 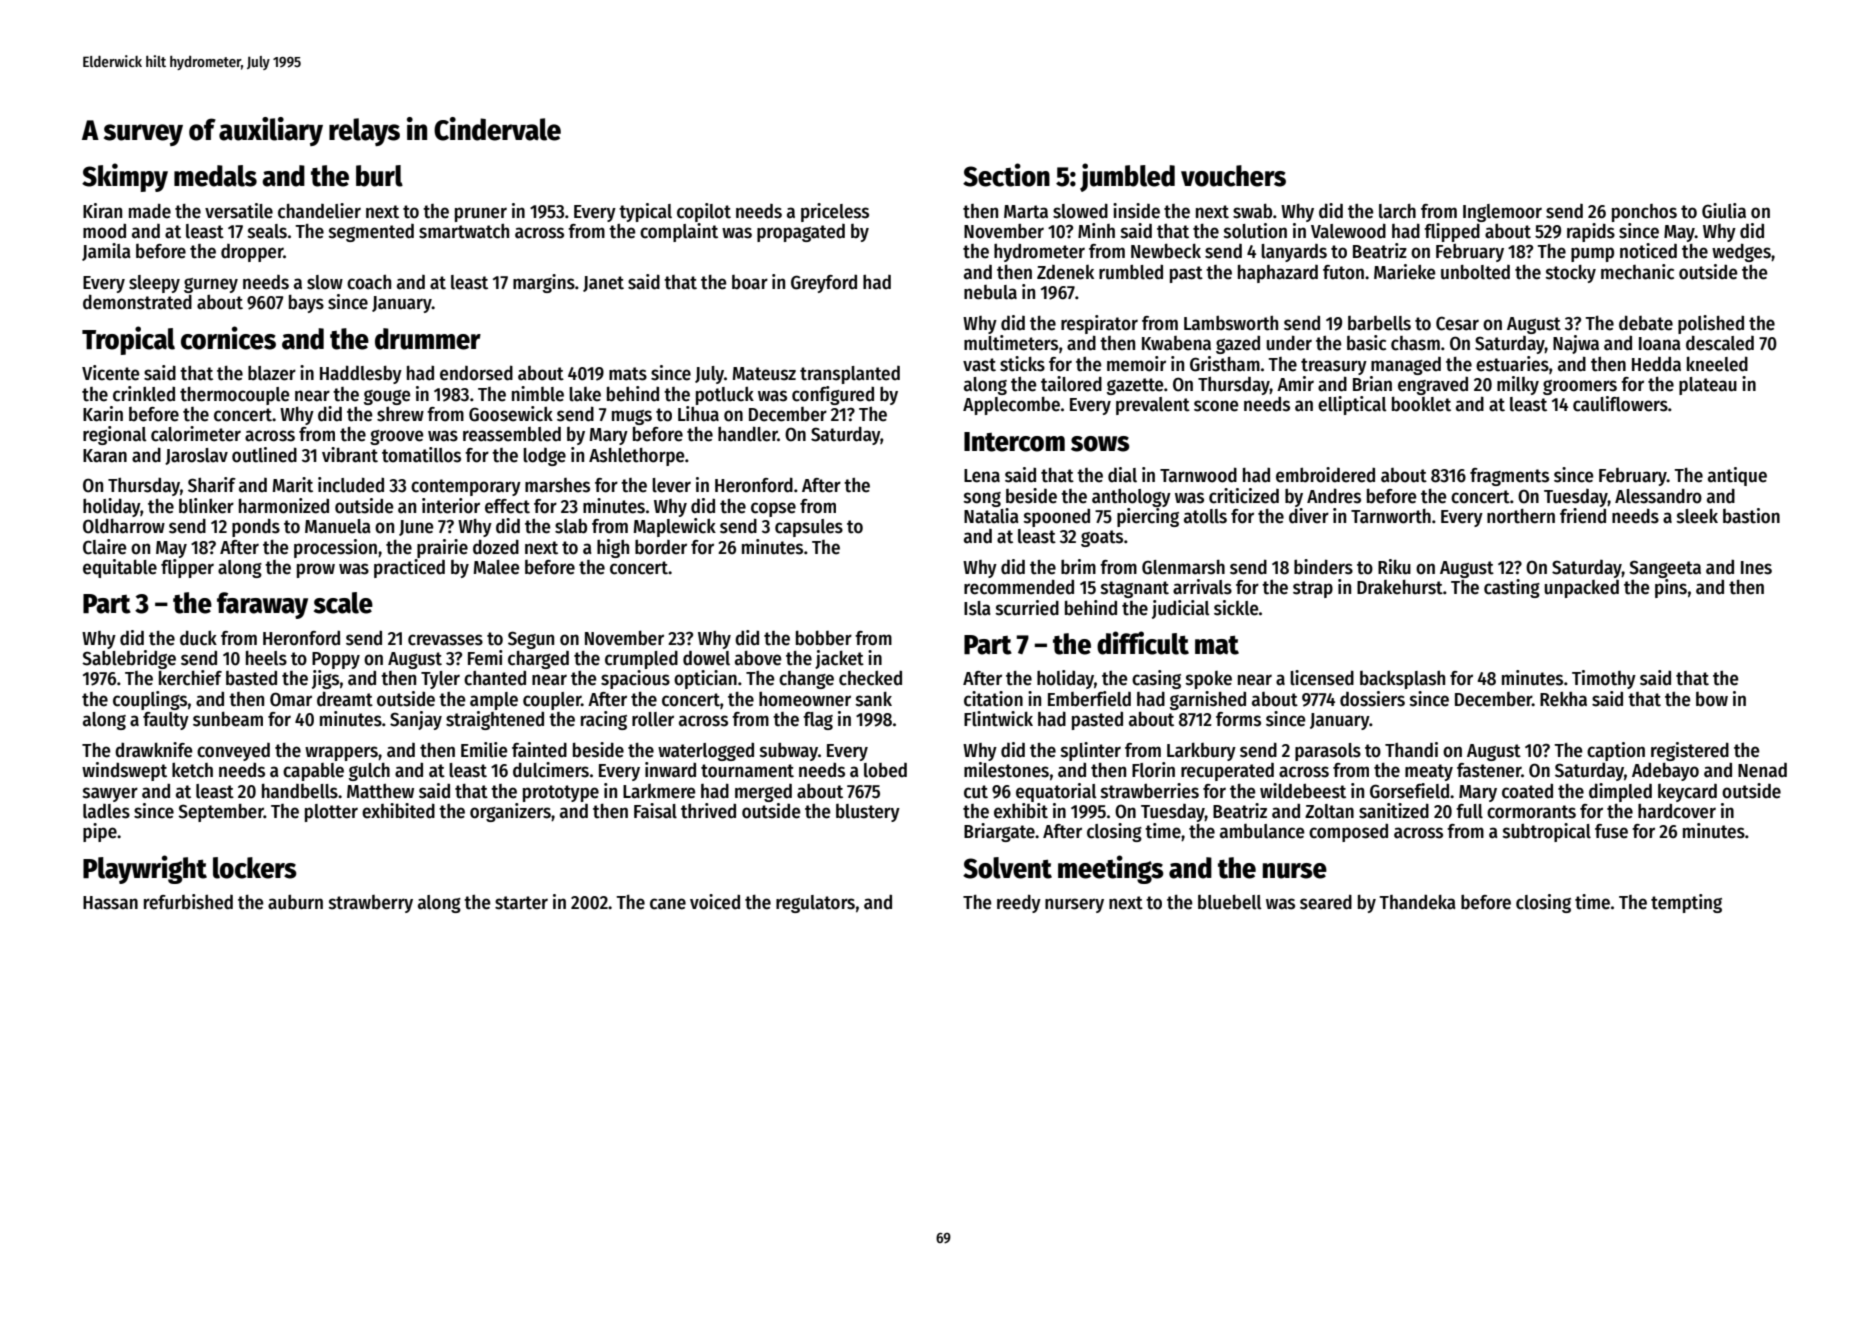 What do you see at coordinates (1006, 175) in the page?
I see `Section` at bounding box center [1006, 175].
